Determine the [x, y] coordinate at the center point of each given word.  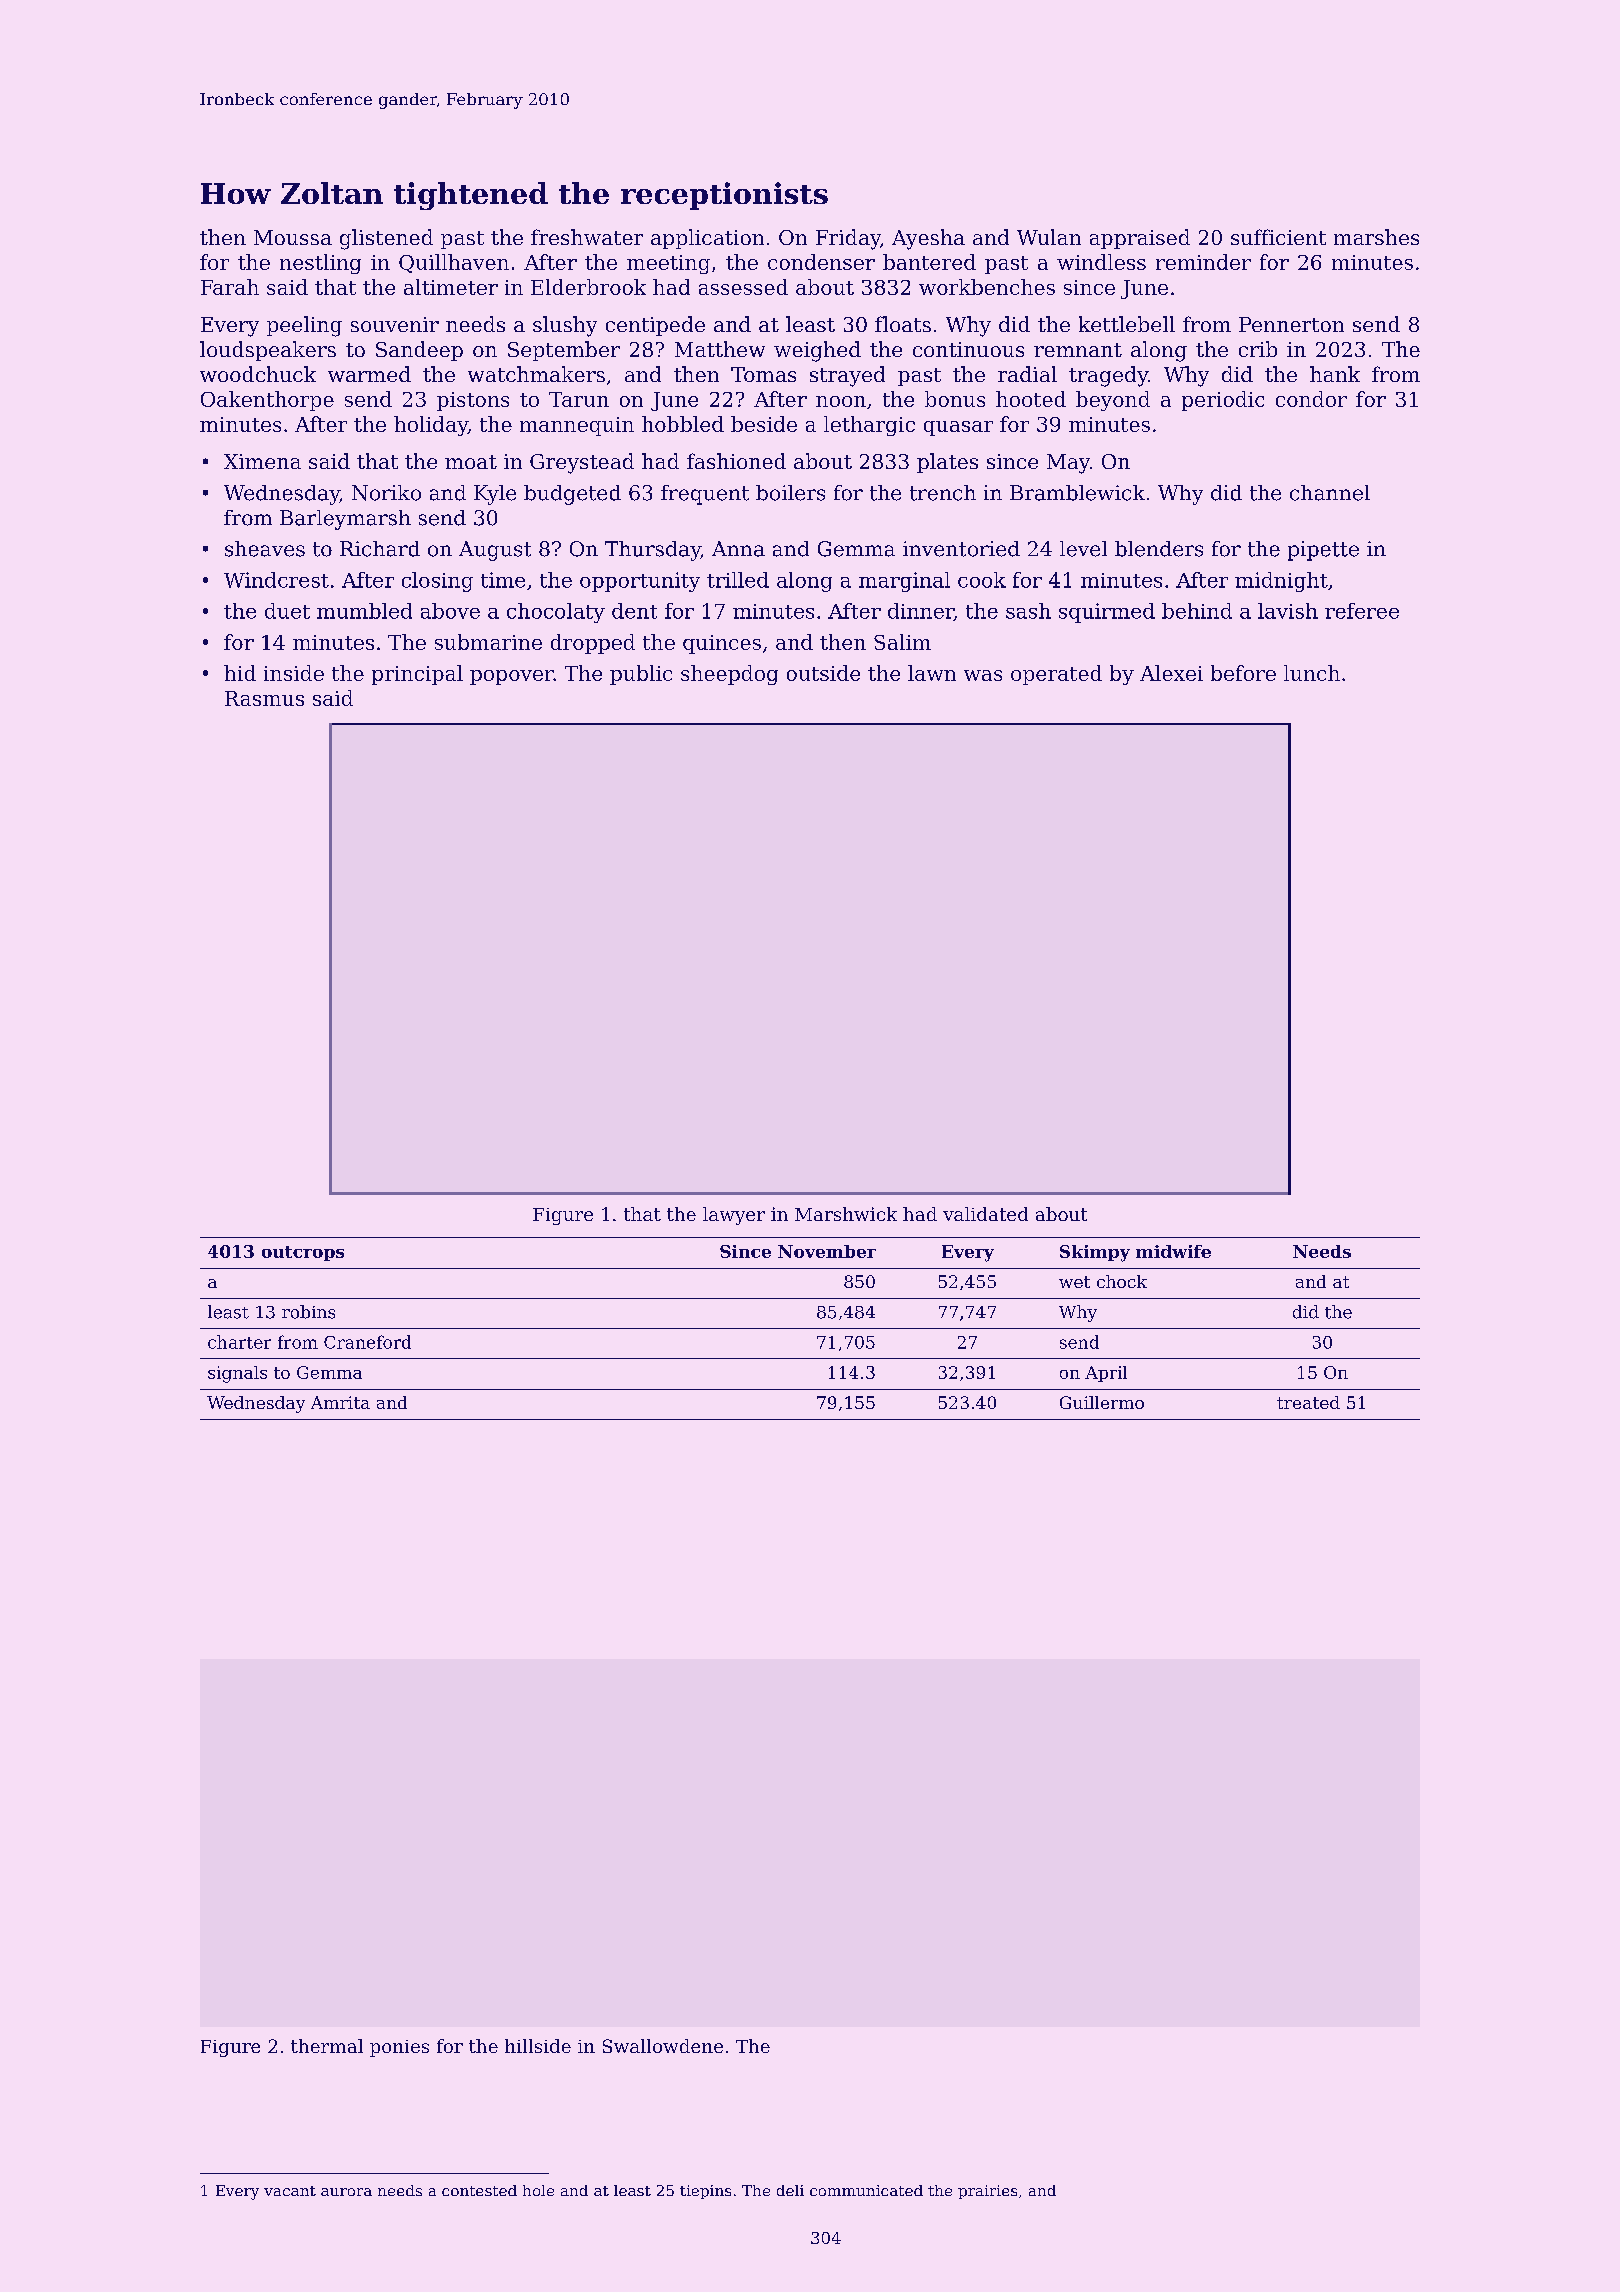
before [1243, 673]
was [983, 675]
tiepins [705, 2192]
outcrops [303, 1253]
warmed [369, 374]
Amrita [340, 1402]
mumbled [364, 611]
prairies [987, 2192]
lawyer [734, 1216]
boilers [790, 493]
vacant [290, 2191]
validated [985, 1214]
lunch [1312, 673]
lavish [1288, 611]
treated [1308, 1402]
